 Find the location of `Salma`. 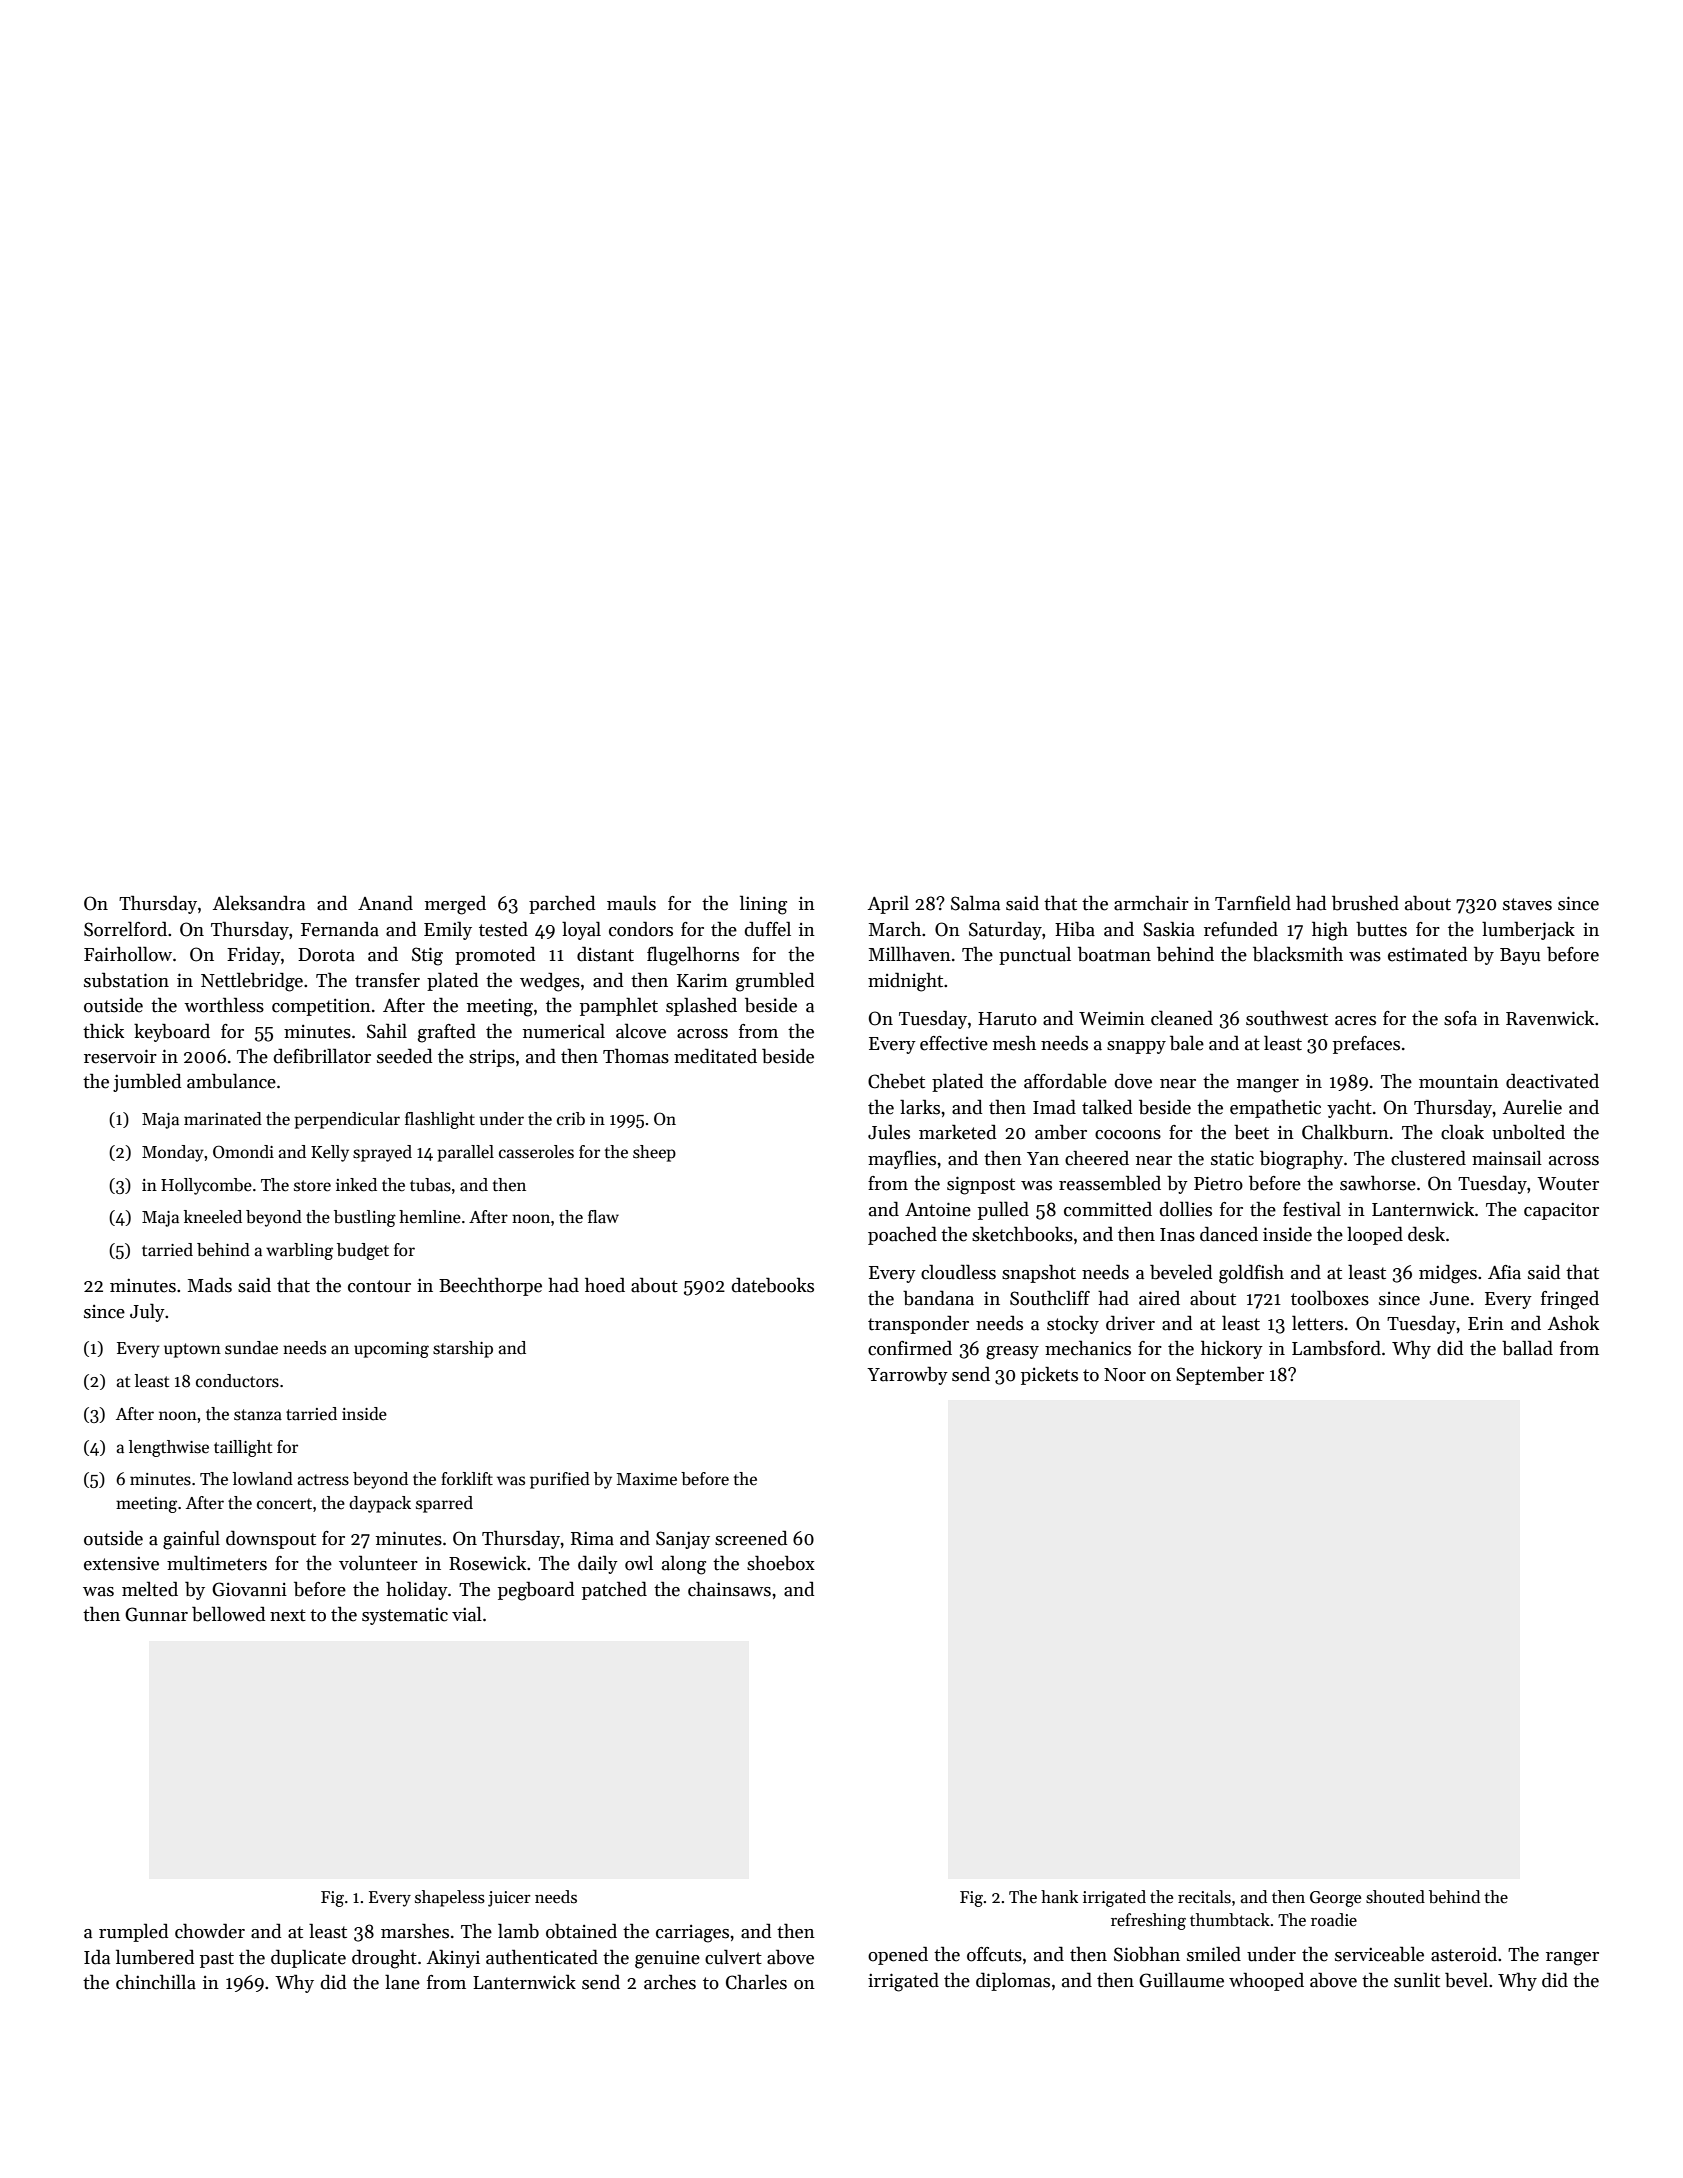

Salma is located at coordinates (975, 903).
